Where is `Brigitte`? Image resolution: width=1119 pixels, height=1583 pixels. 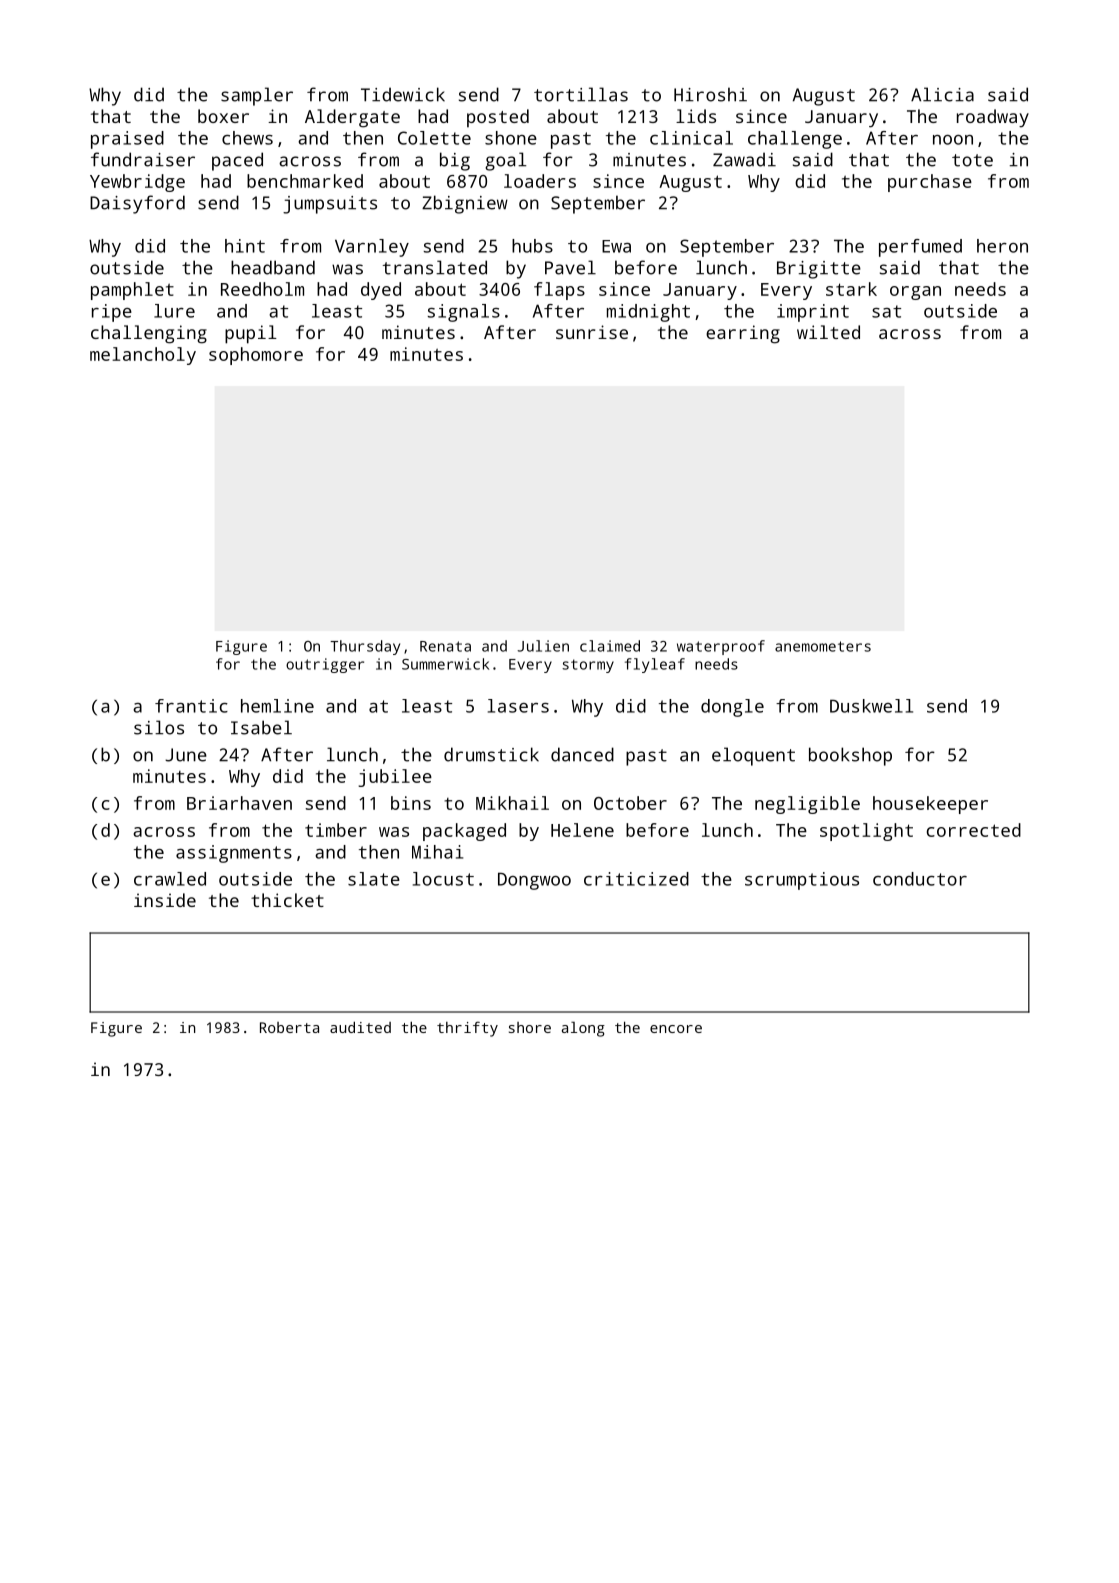 Brigitte is located at coordinates (819, 270).
